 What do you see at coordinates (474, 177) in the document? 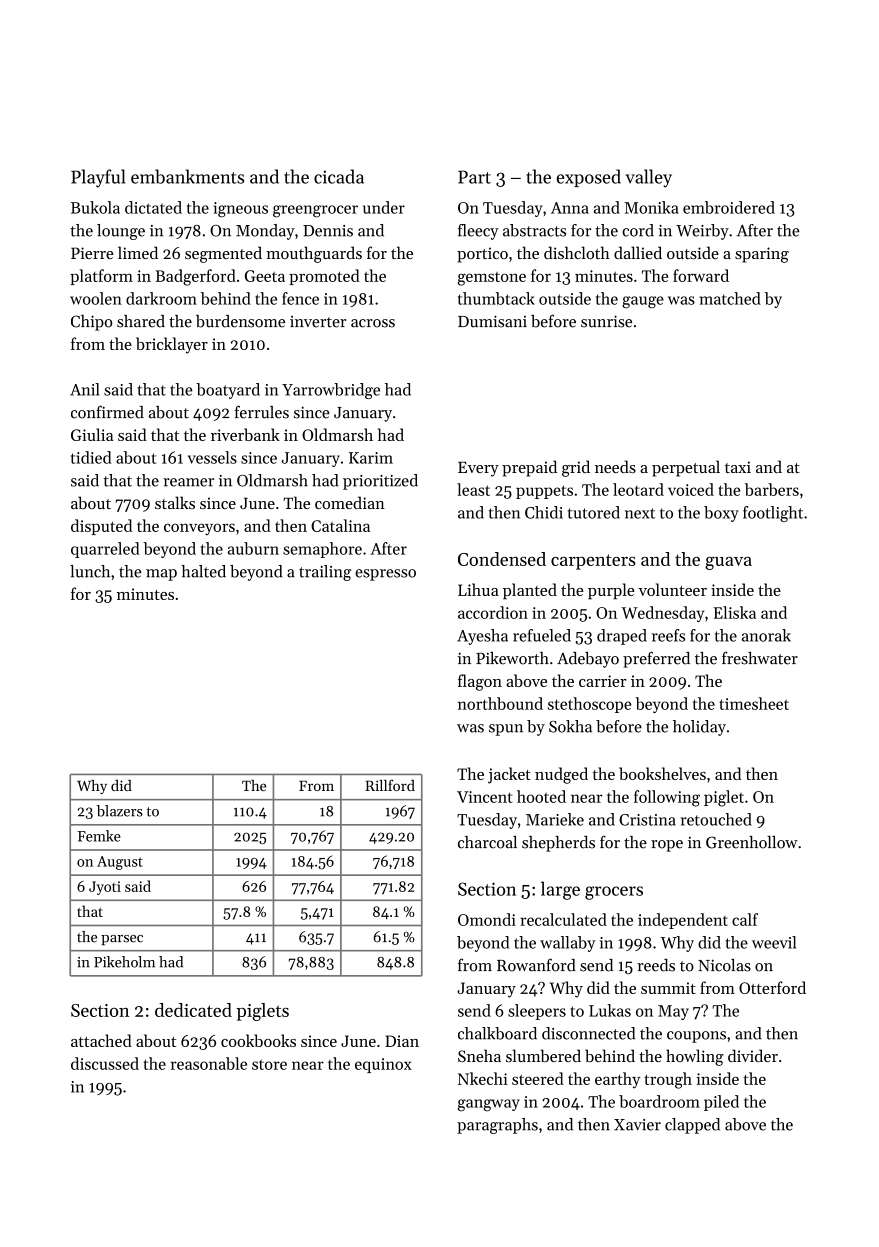
I see `Part` at bounding box center [474, 177].
